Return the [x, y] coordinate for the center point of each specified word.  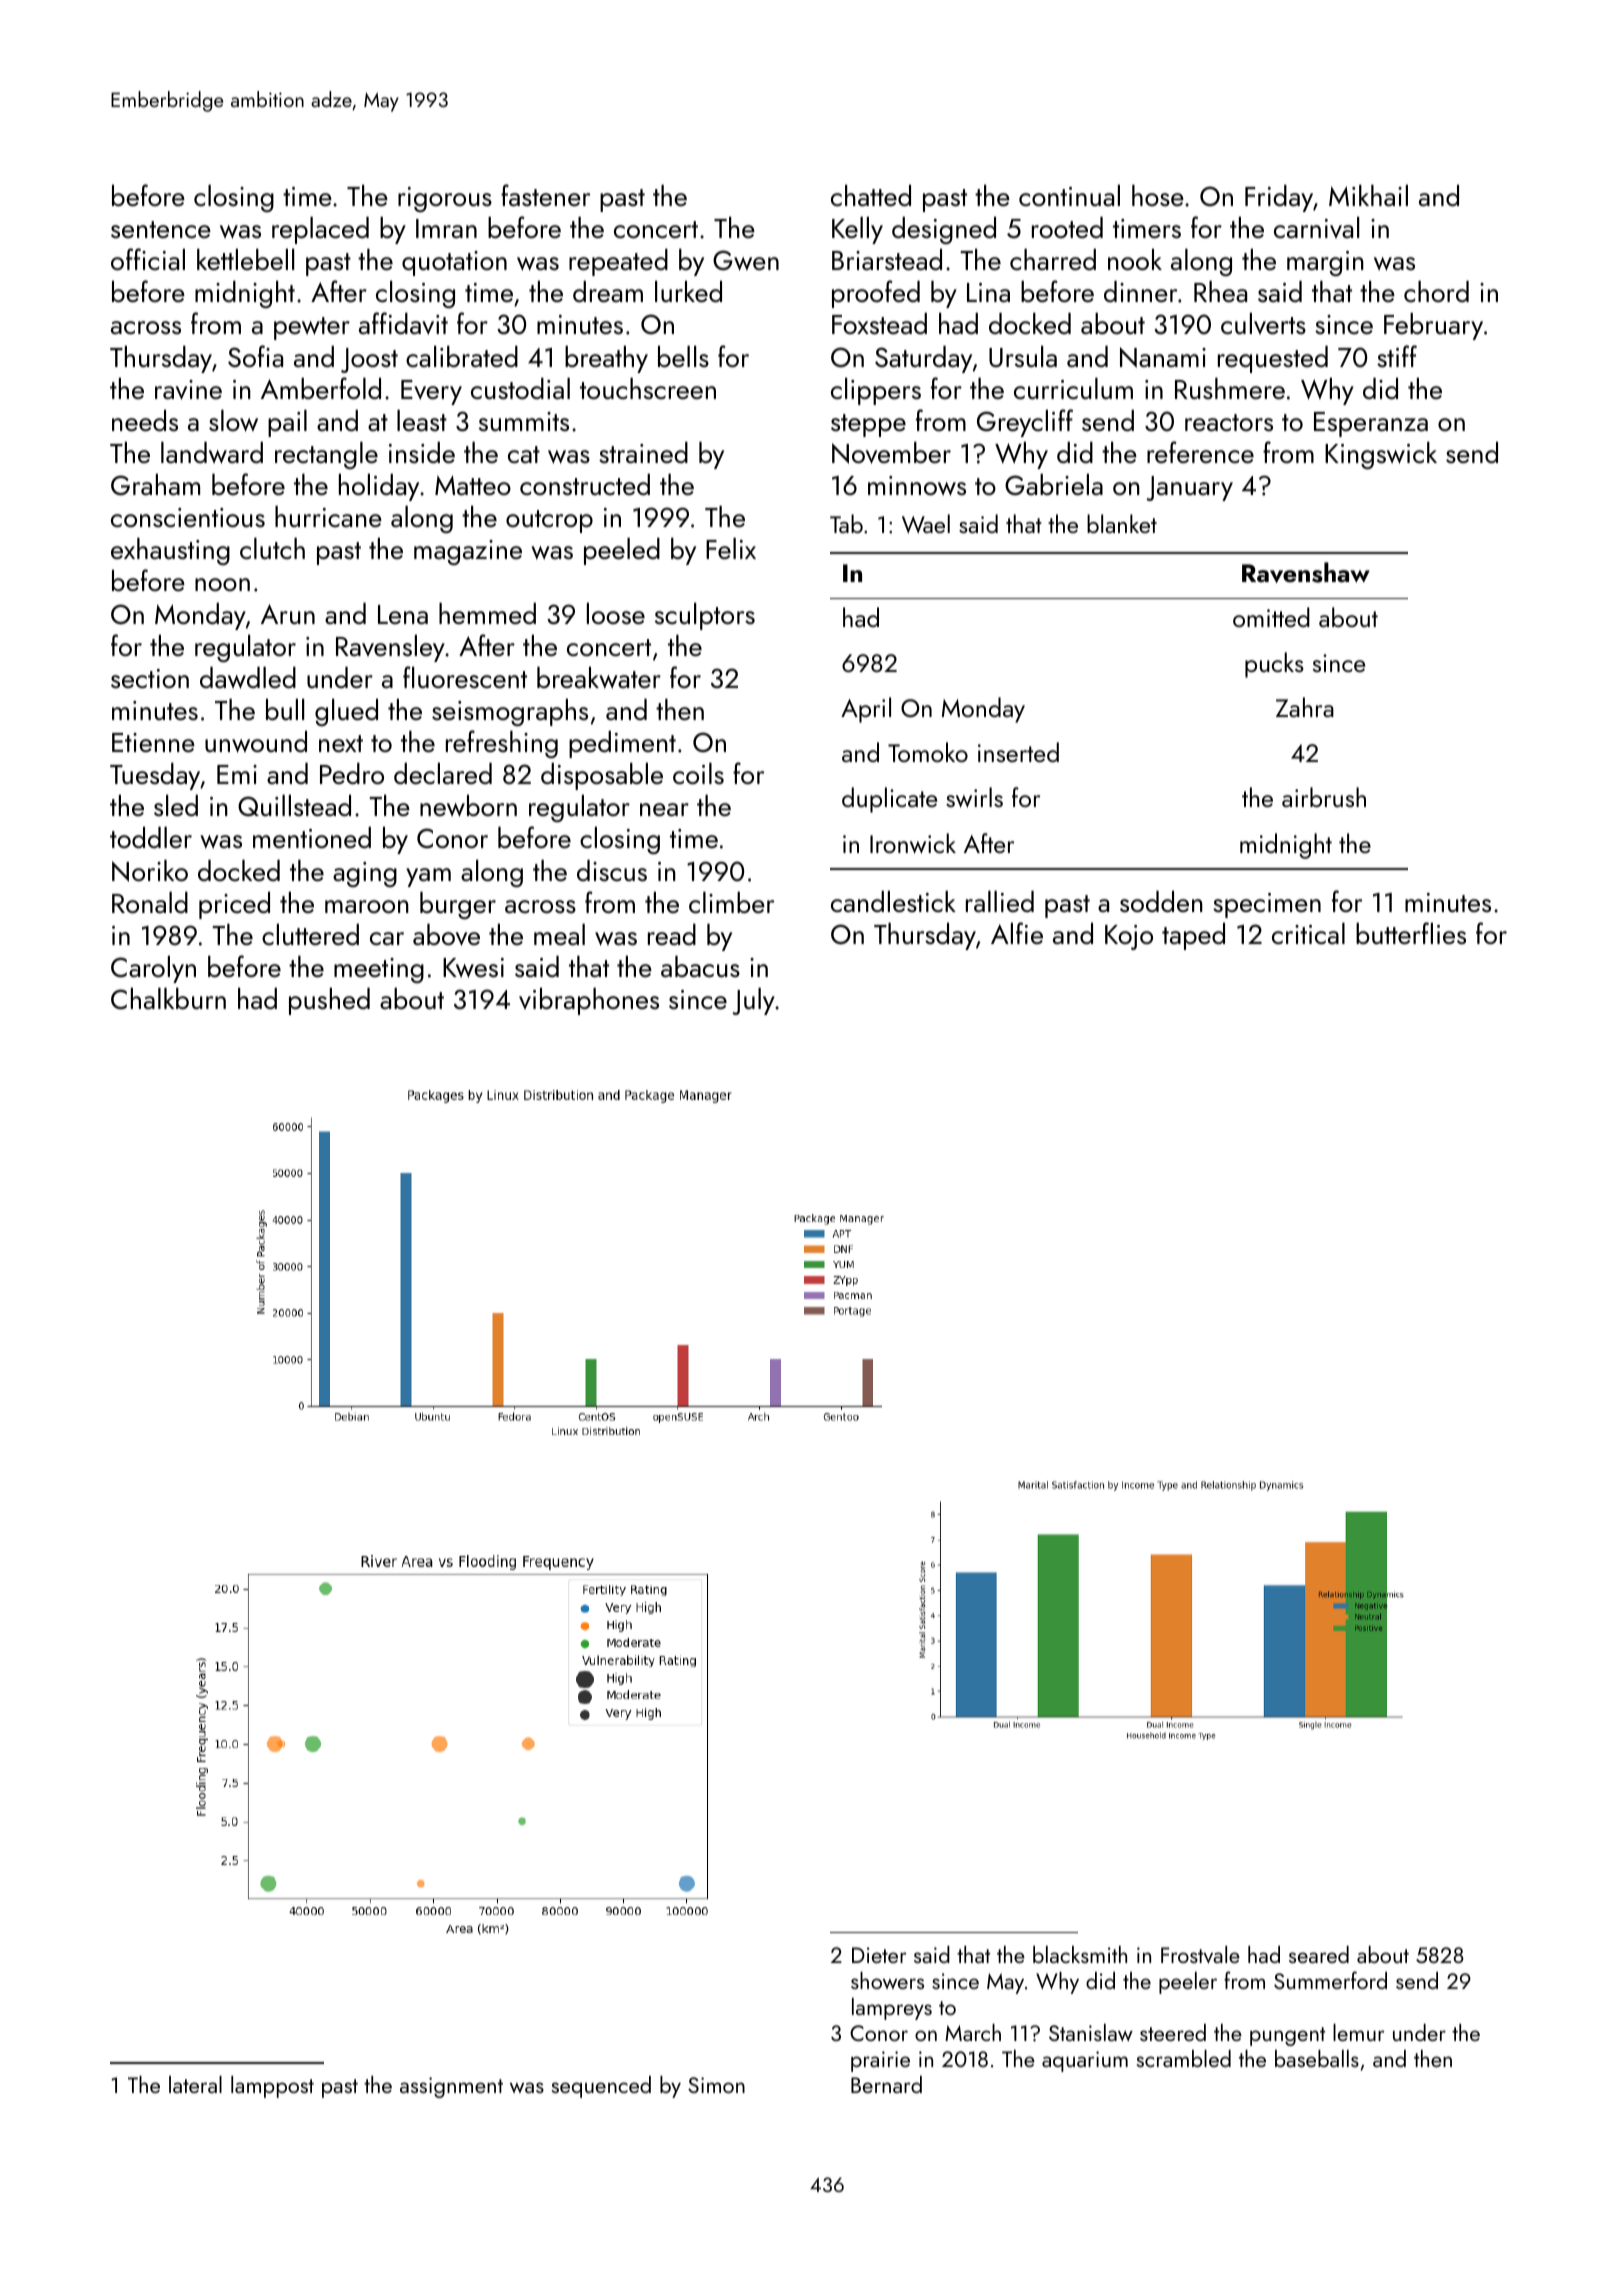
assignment [451, 2087]
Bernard [886, 2084]
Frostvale [1200, 1955]
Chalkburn [168, 998]
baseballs [1317, 2058]
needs [145, 420]
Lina [988, 292]
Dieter [879, 1955]
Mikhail [1368, 195]
